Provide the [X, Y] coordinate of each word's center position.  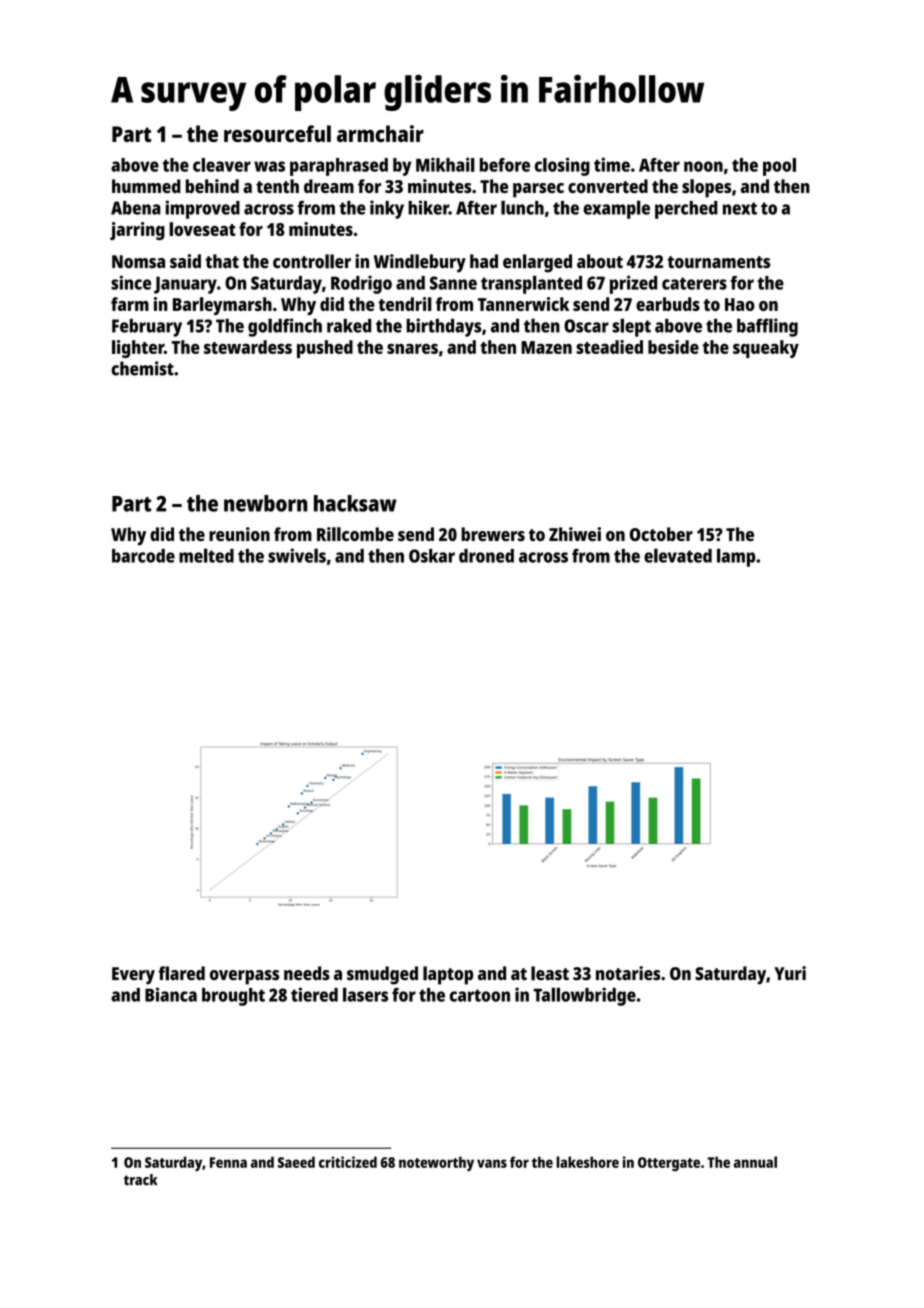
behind [212, 186]
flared [181, 973]
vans [492, 1163]
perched [686, 210]
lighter [138, 349]
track [141, 1180]
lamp [736, 557]
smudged [382, 975]
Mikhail [445, 164]
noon [703, 166]
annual [755, 1162]
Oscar [586, 326]
